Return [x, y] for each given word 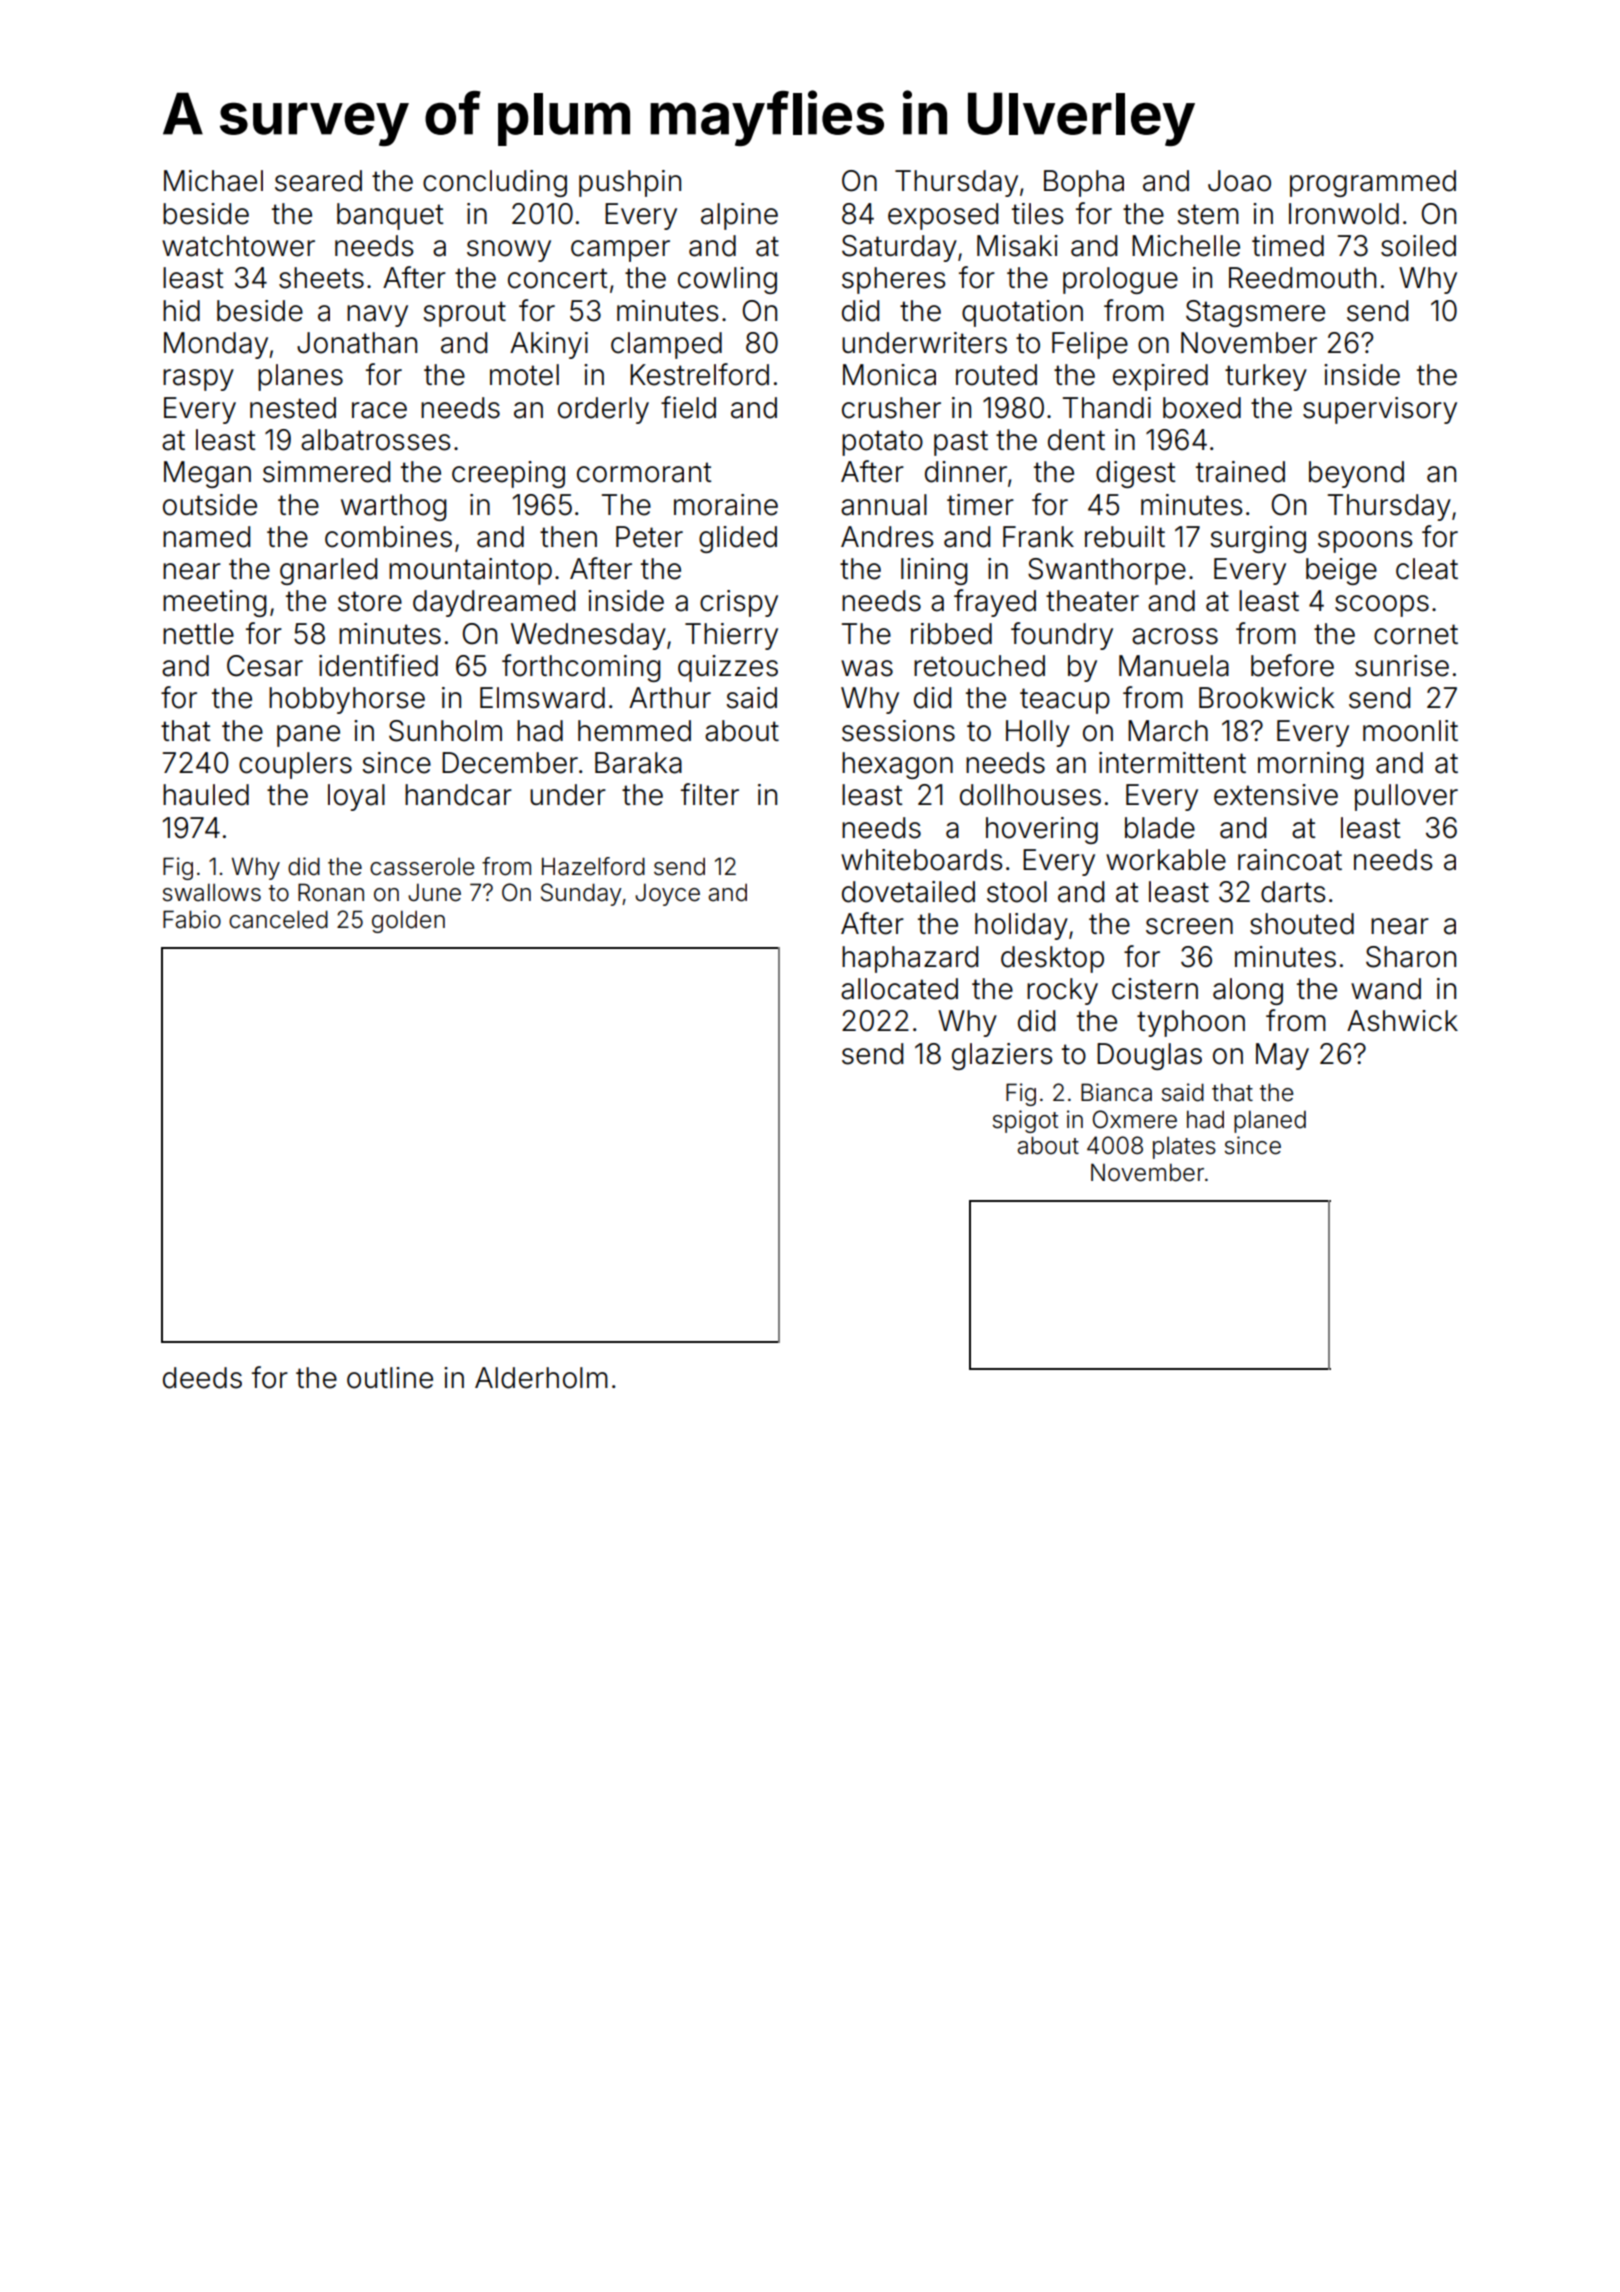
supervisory [1380, 410]
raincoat [1290, 860]
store [370, 601]
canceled [278, 919]
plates [1184, 1148]
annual [884, 505]
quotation [1022, 313]
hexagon [897, 765]
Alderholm [541, 1378]
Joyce [667, 894]
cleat [1427, 569]
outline [390, 1378]
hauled [206, 795]
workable [1166, 860]
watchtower [238, 246]
